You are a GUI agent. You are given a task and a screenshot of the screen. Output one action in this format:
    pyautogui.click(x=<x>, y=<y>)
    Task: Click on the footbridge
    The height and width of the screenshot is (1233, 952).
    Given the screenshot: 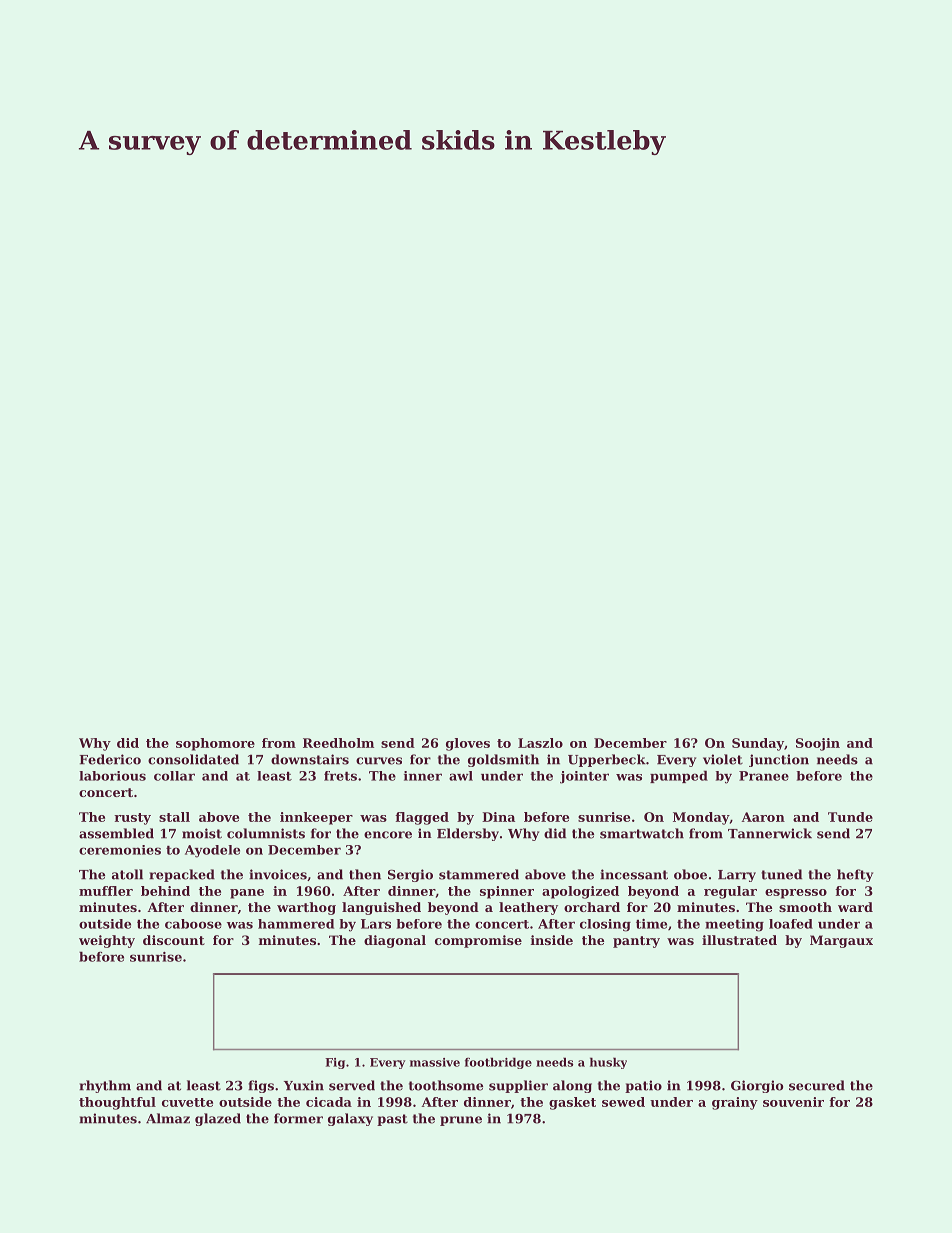 What is the action you would take?
    pyautogui.click(x=498, y=1063)
